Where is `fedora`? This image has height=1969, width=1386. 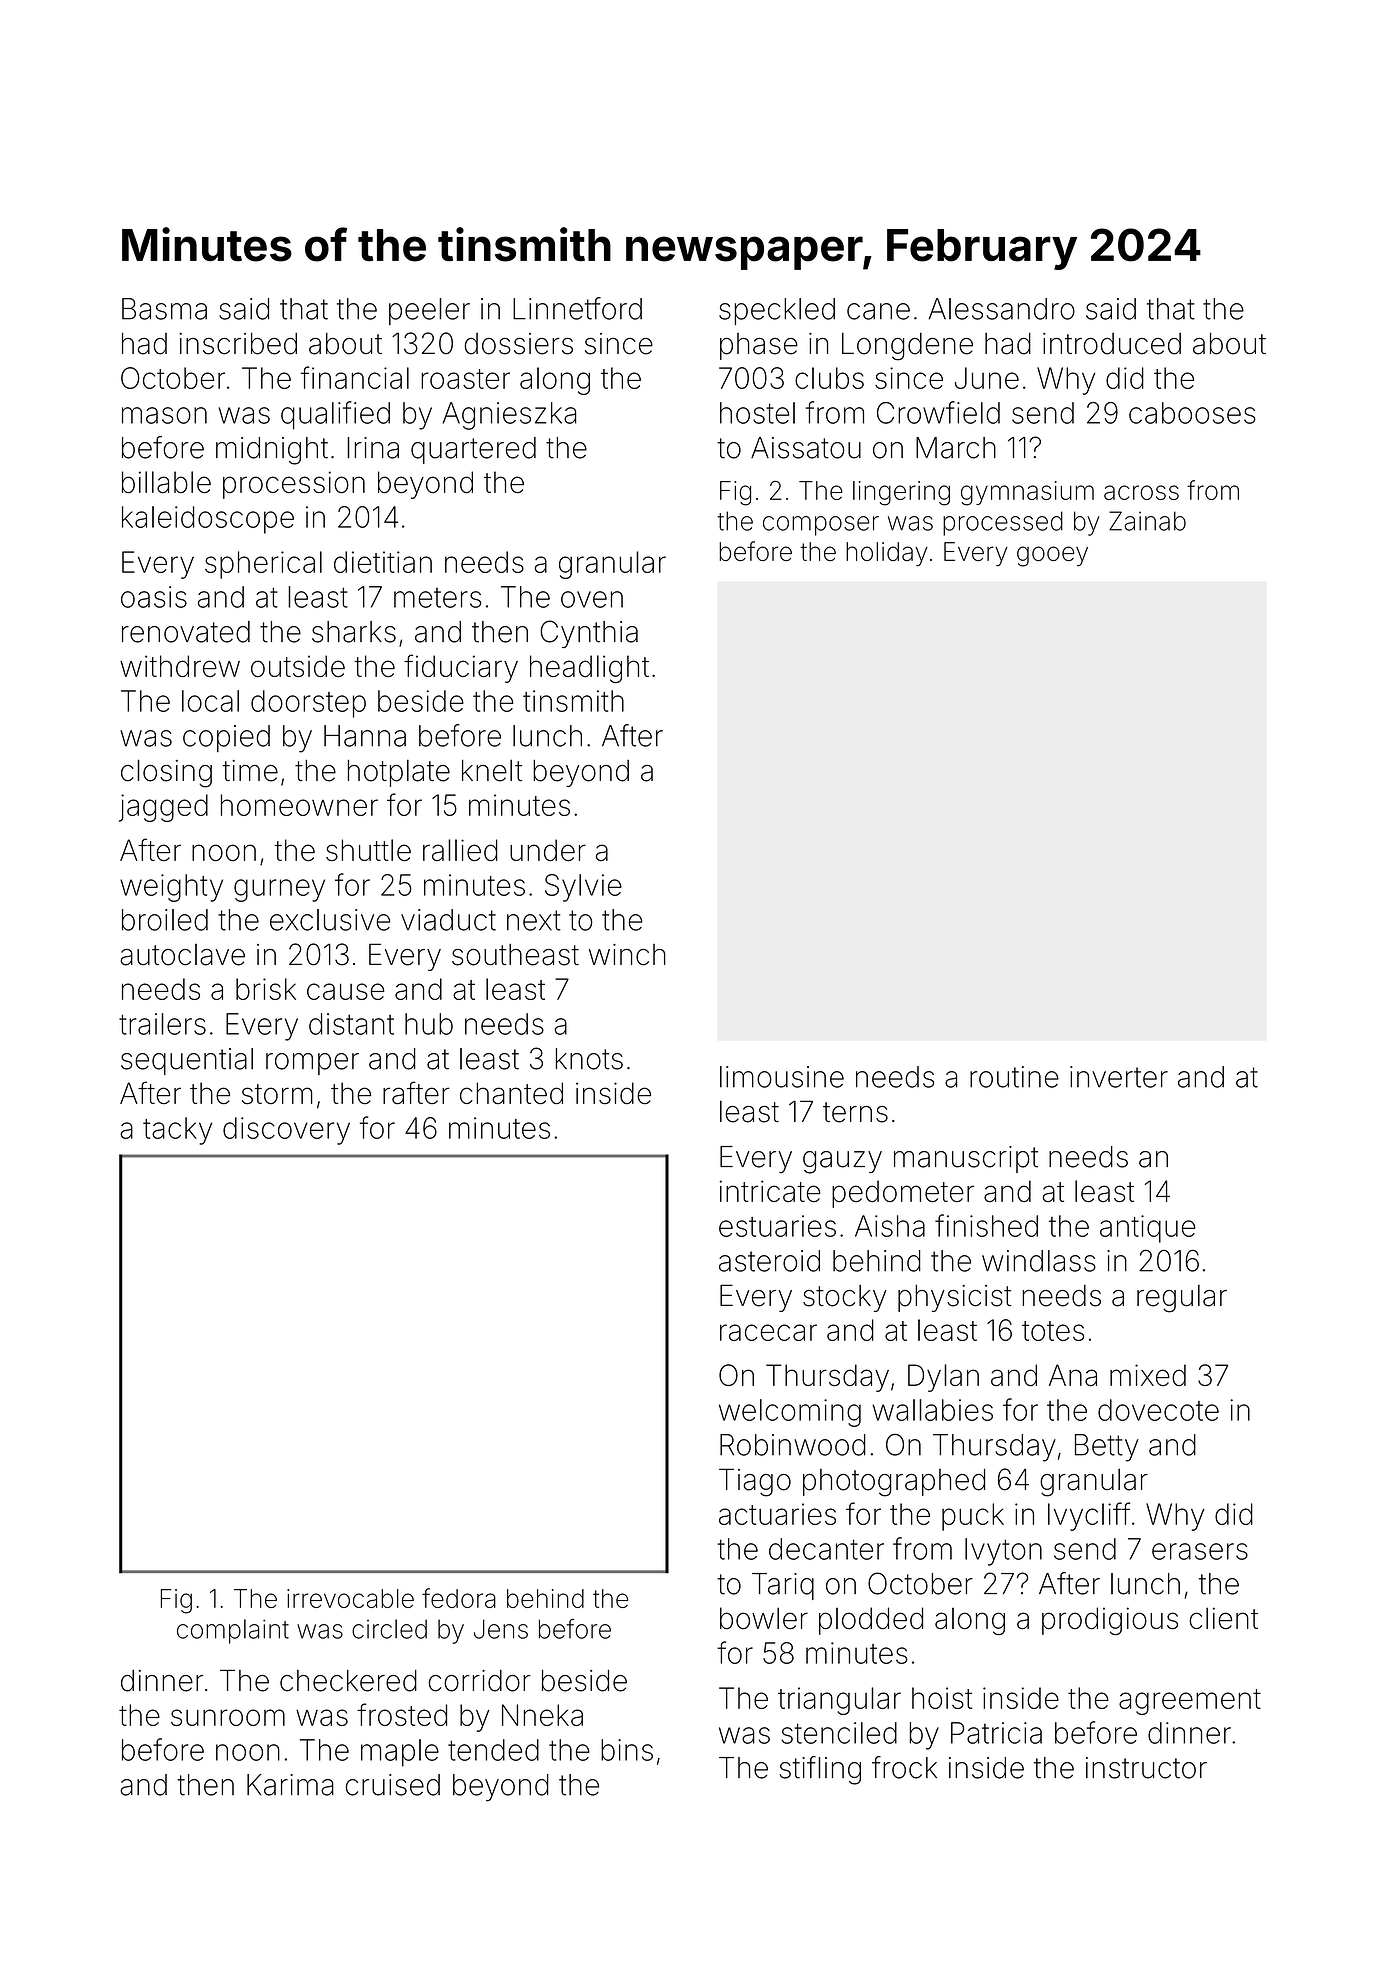
fedora is located at coordinates (459, 1598).
